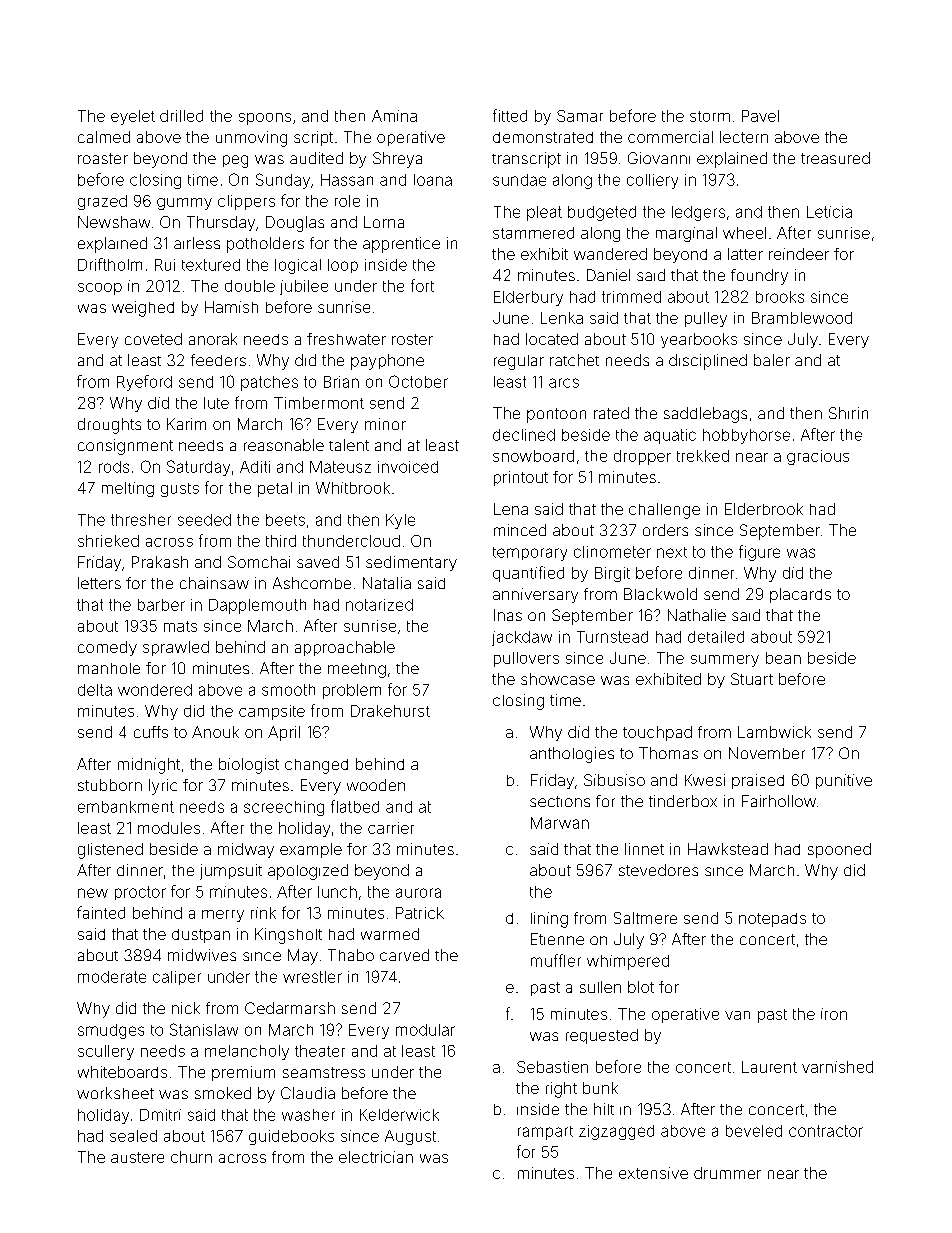 The height and width of the screenshot is (1233, 952). I want to click on Bramblewood, so click(802, 318).
